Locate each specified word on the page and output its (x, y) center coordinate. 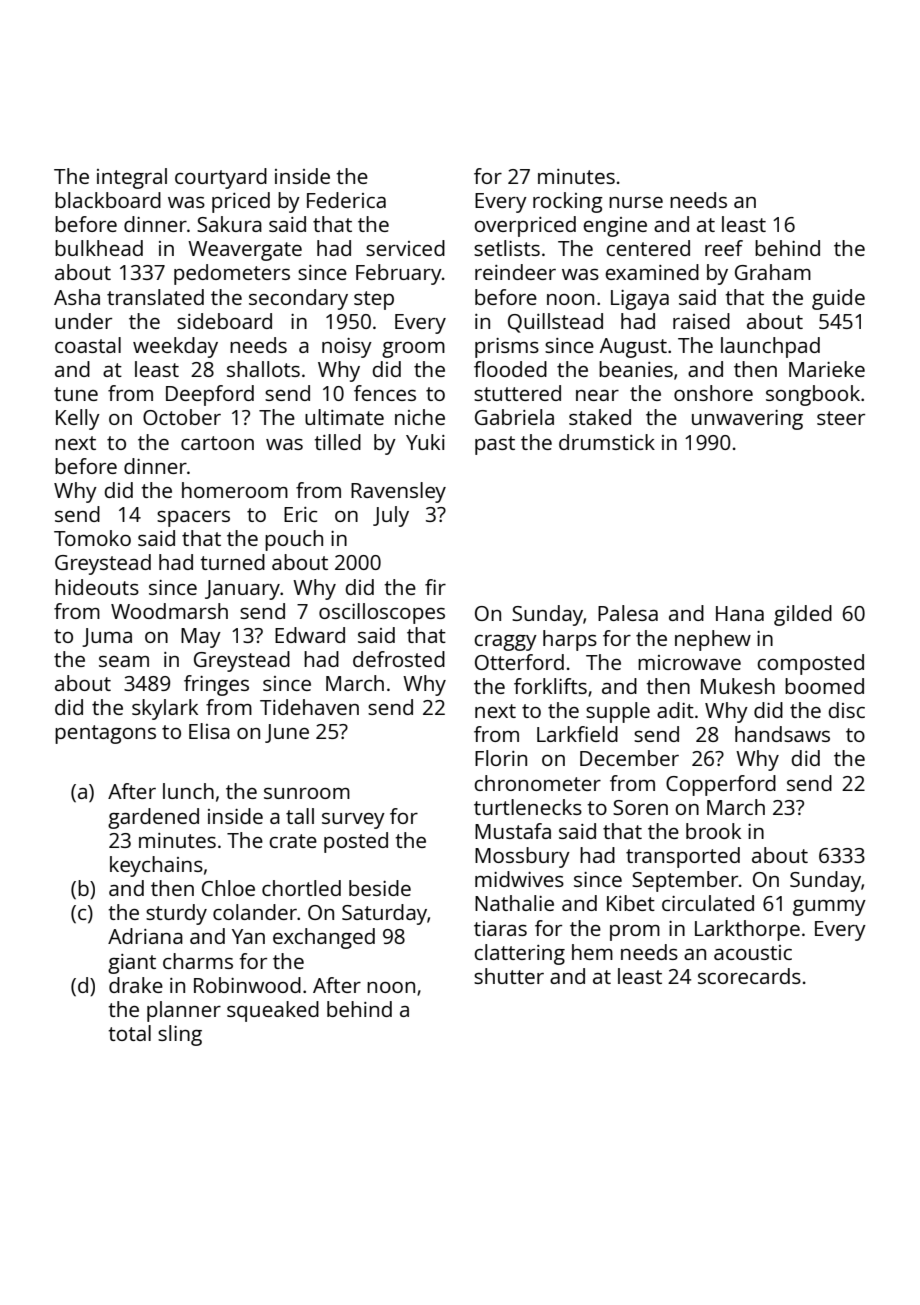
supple (618, 712)
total (129, 1033)
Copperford (721, 785)
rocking (568, 202)
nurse (636, 202)
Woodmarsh (169, 611)
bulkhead (99, 248)
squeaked (273, 1011)
